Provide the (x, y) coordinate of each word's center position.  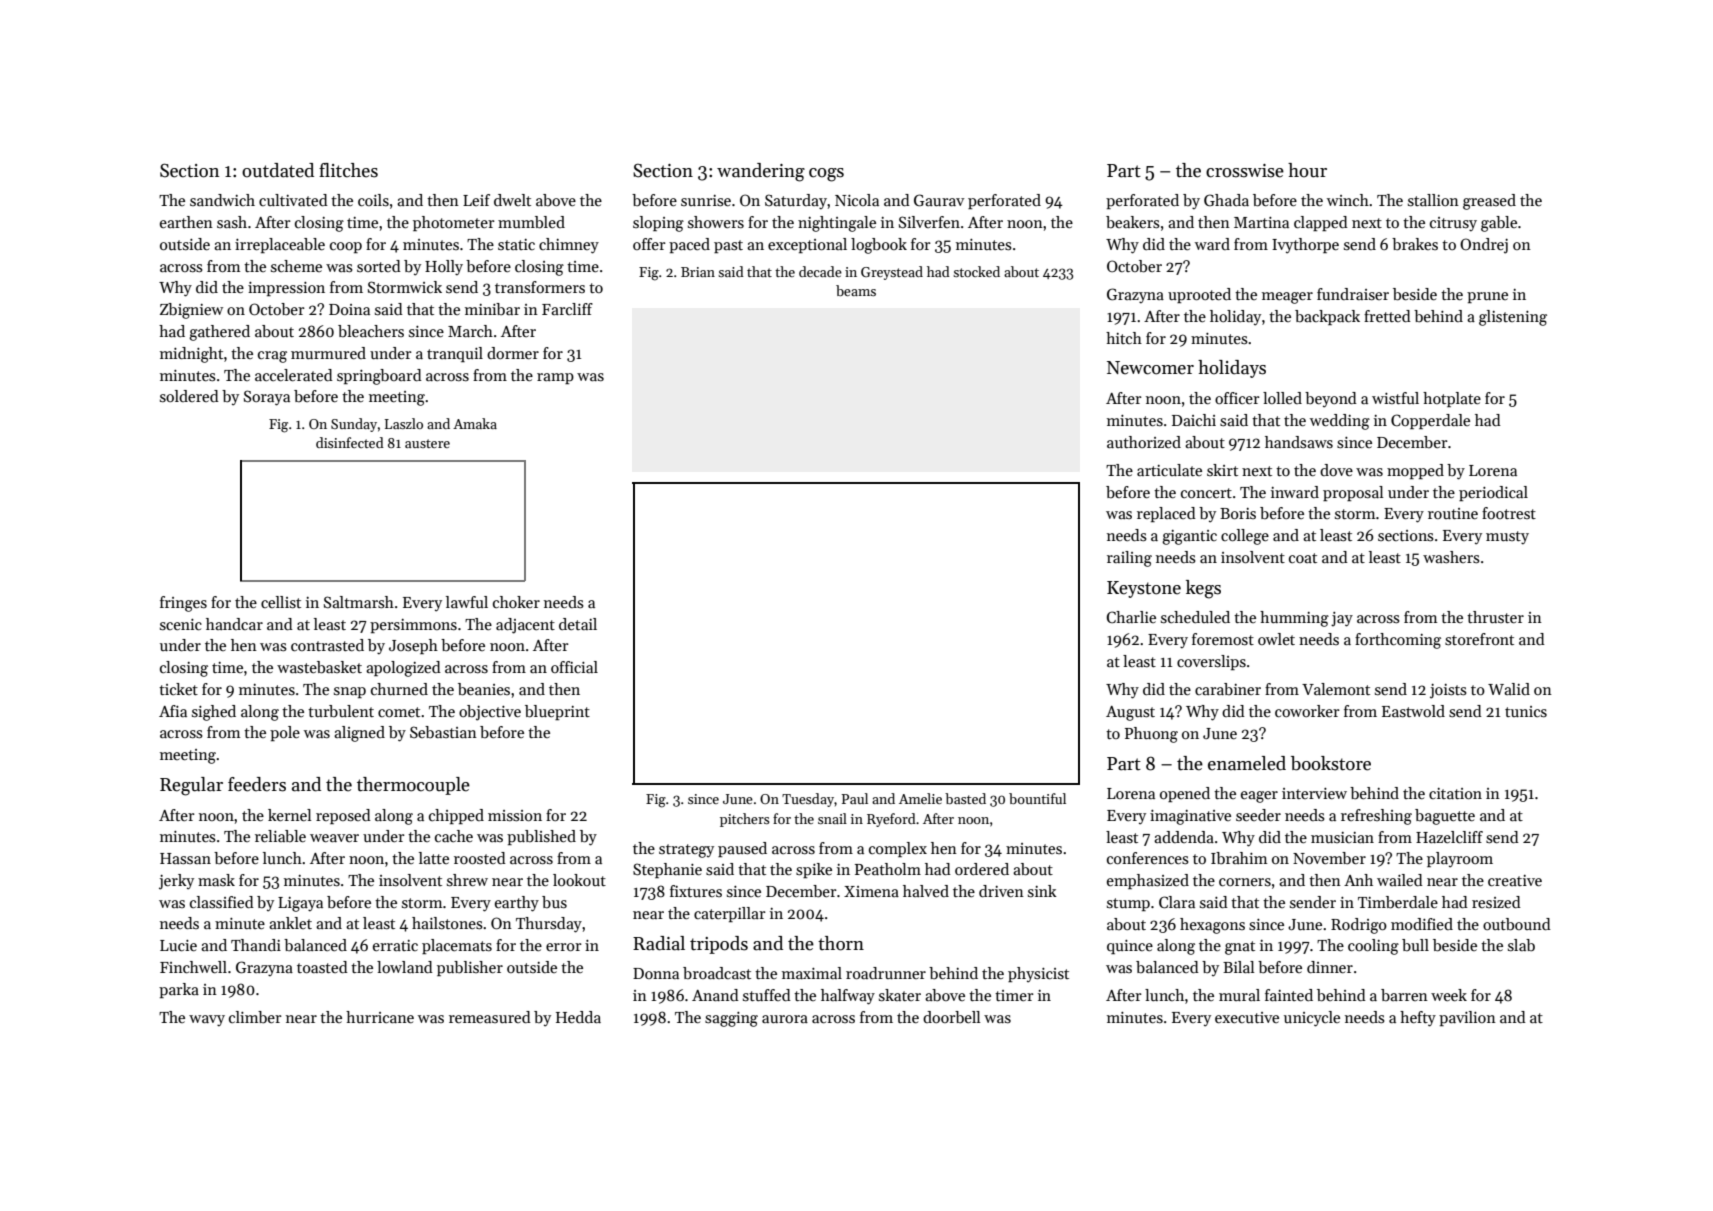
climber (255, 1017)
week (1449, 995)
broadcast (717, 973)
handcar (234, 624)
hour (1307, 170)
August (1130, 713)
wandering (761, 172)
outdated (278, 170)
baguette (1445, 817)
